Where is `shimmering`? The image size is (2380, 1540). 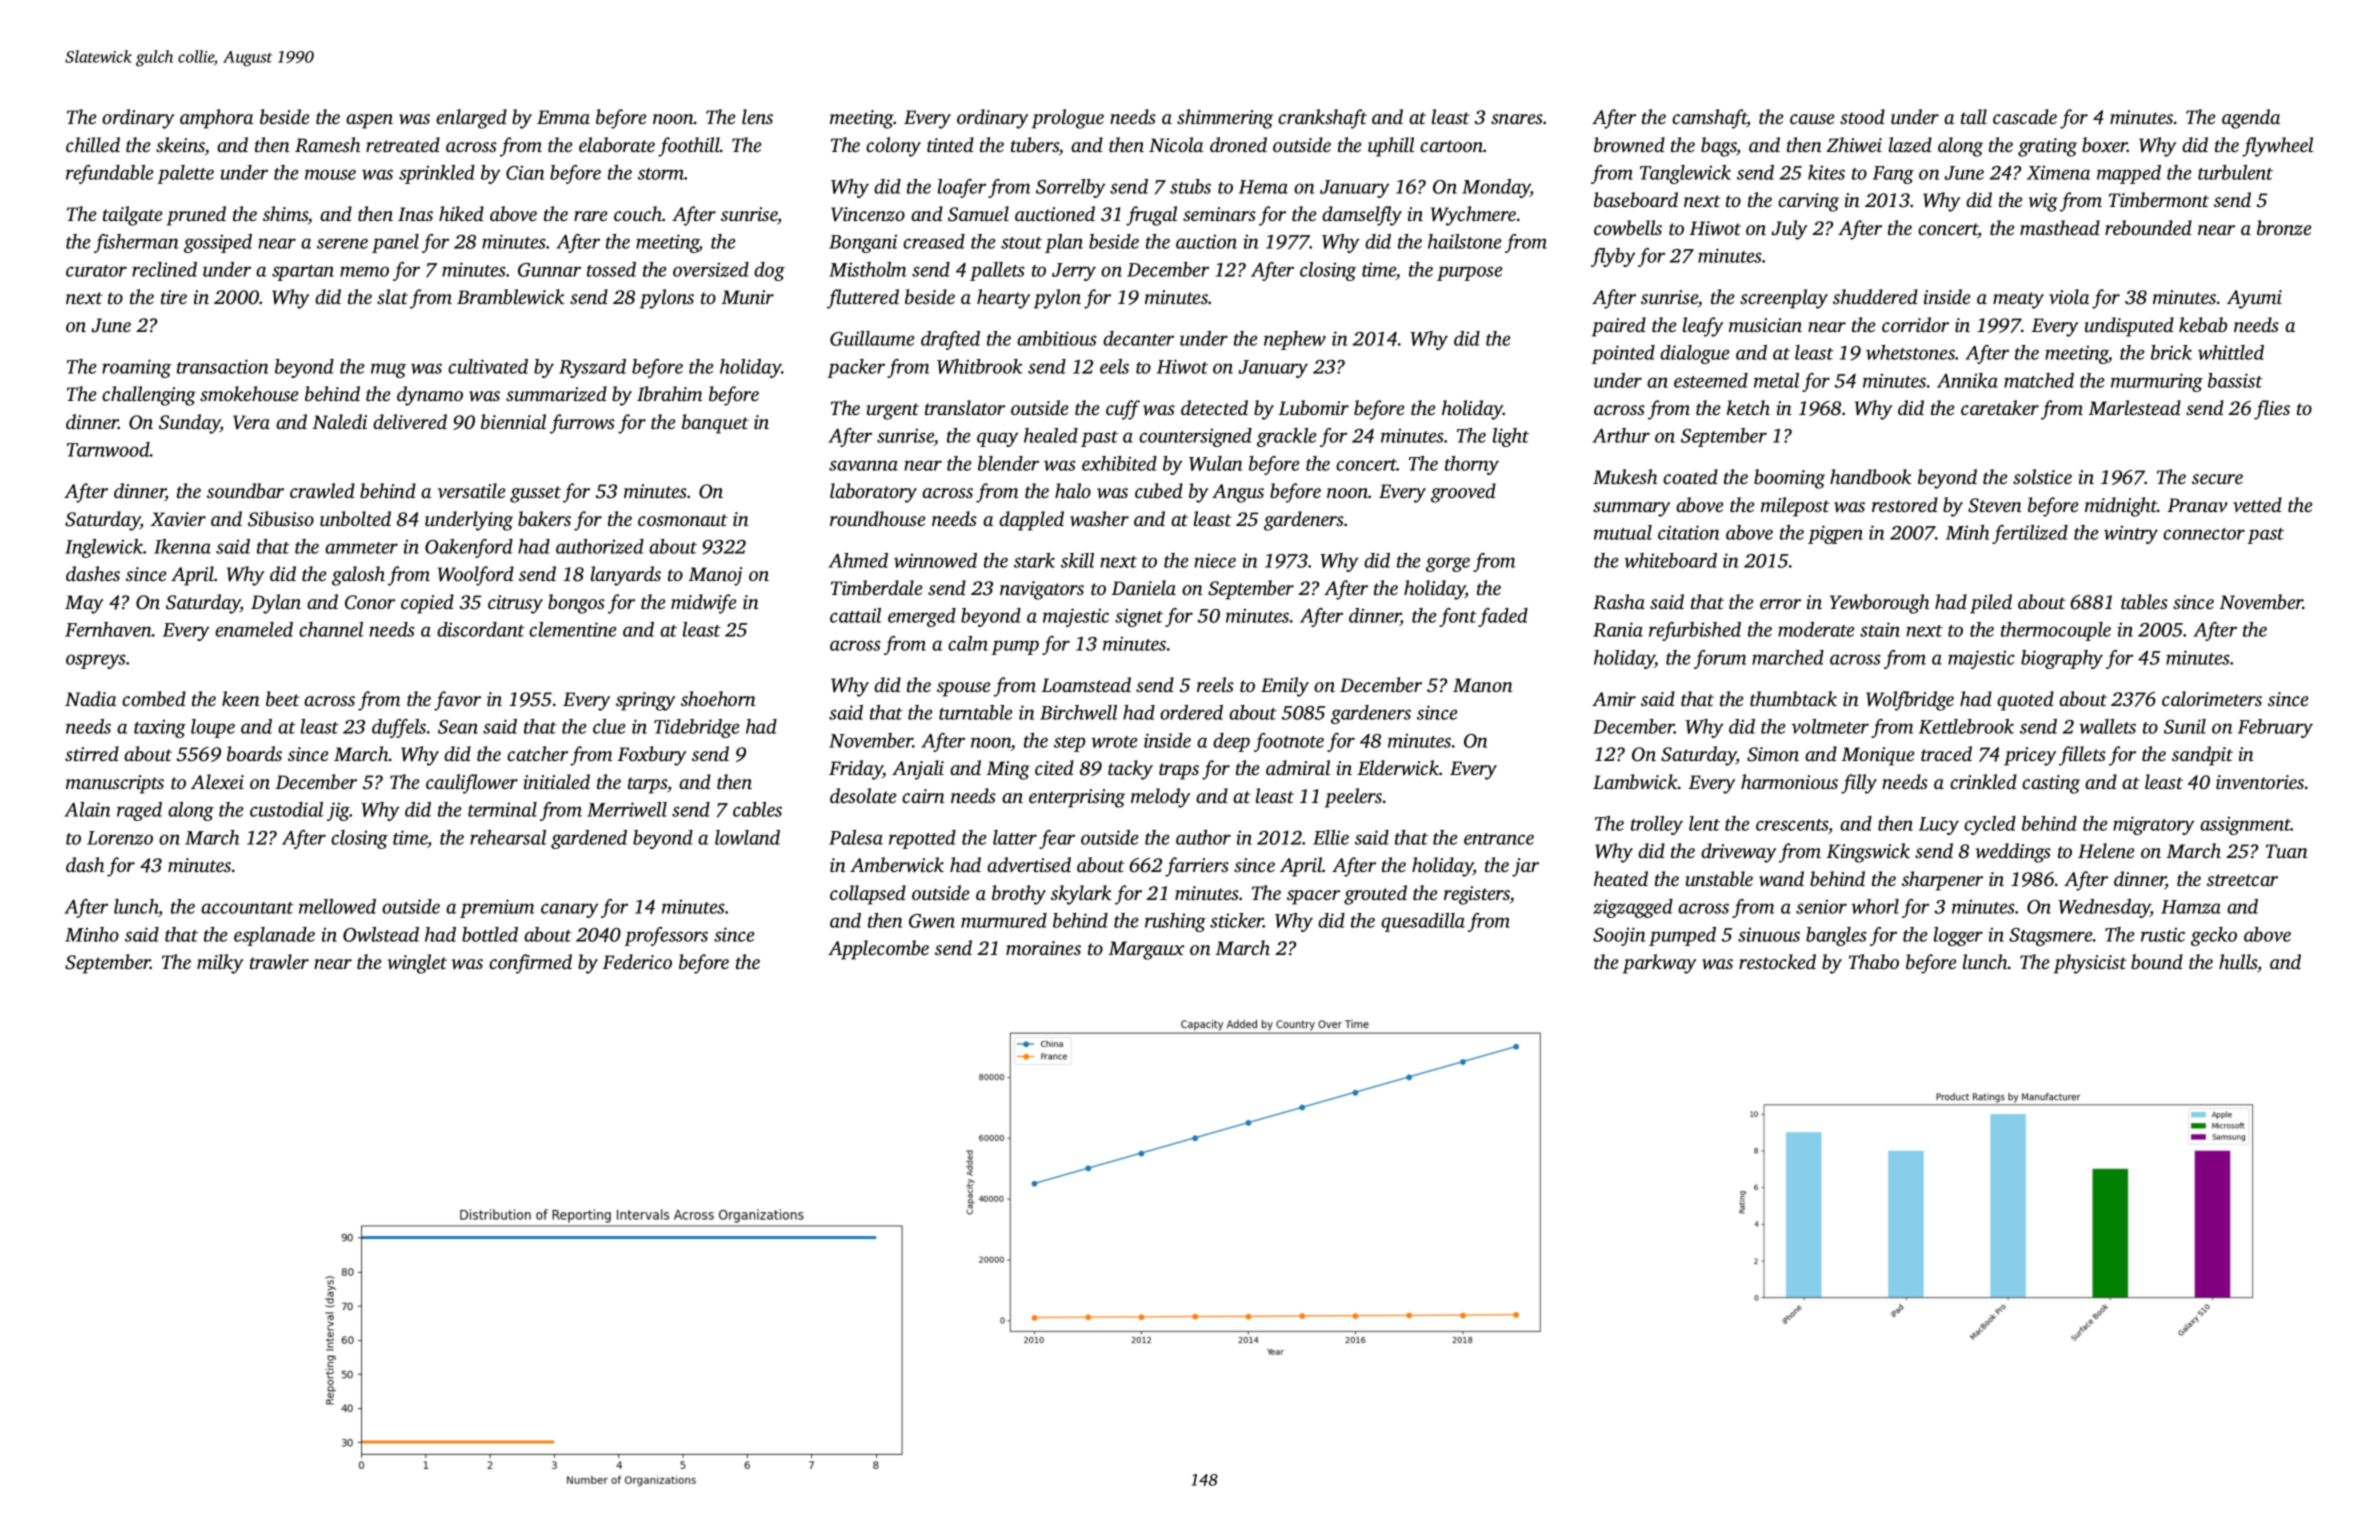
shimmering is located at coordinates (1225, 119).
